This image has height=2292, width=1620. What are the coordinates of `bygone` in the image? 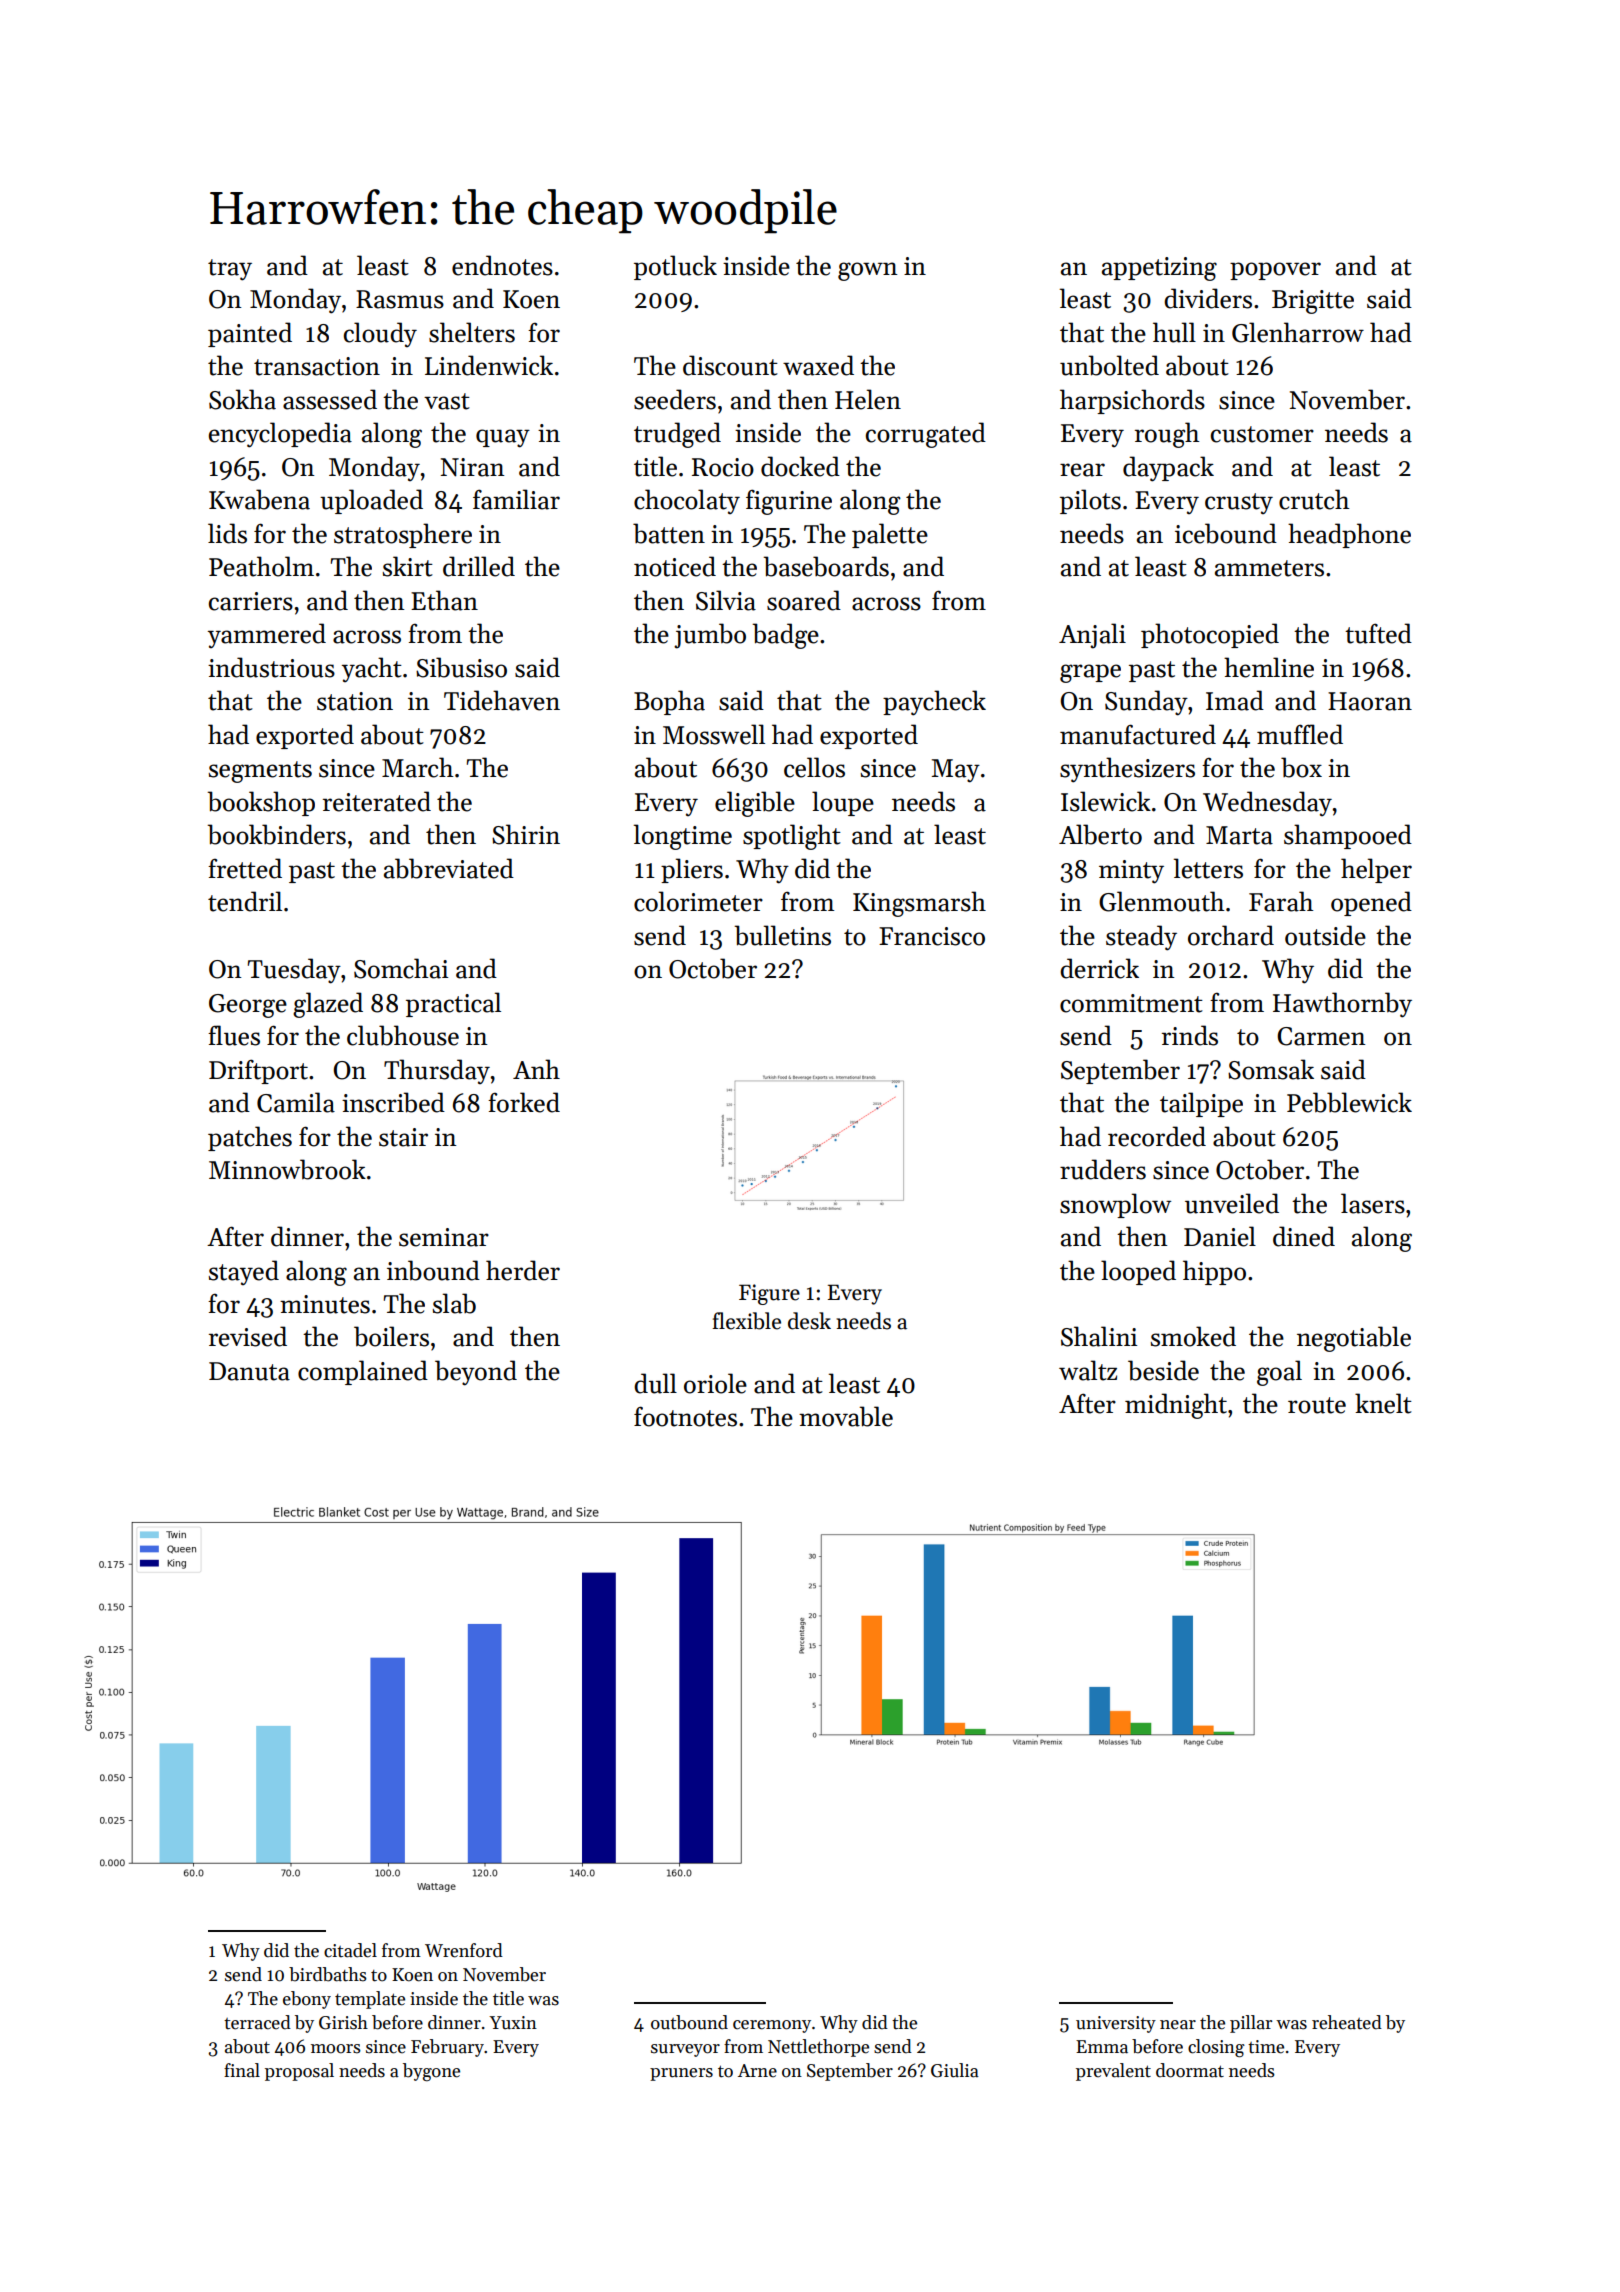 It's located at (431, 2072).
